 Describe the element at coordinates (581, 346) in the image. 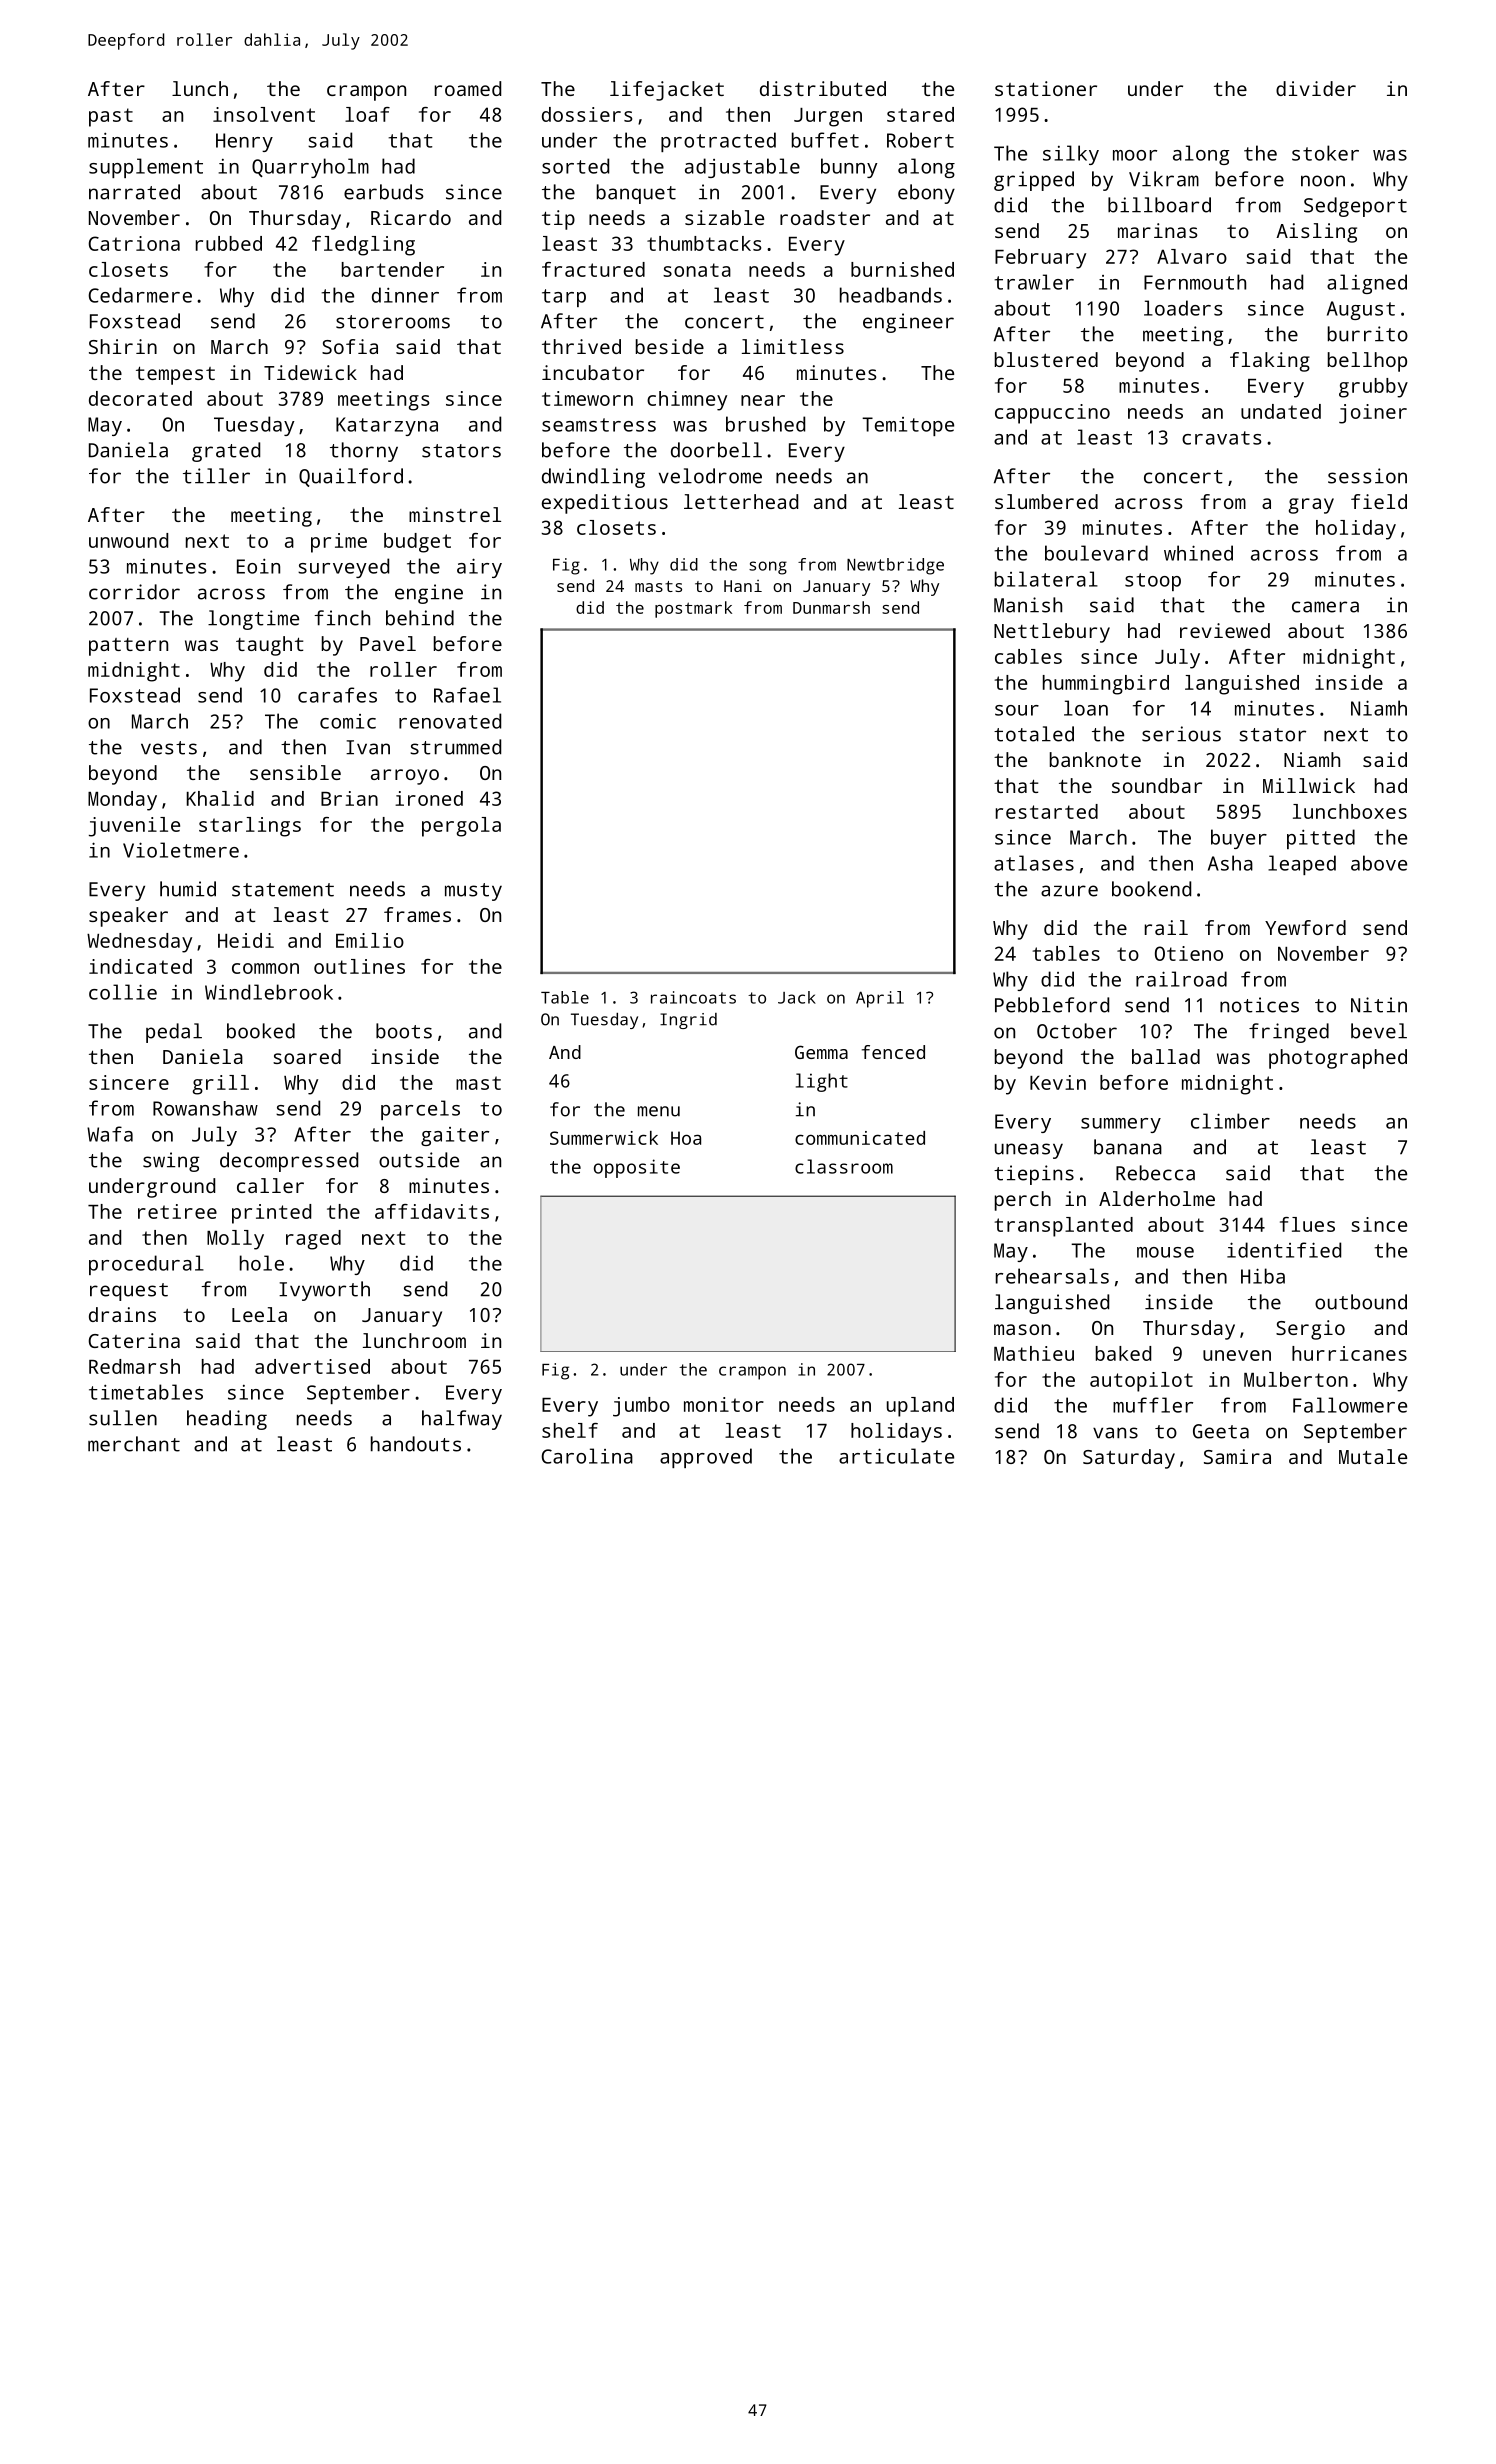

I see `thrived` at that location.
